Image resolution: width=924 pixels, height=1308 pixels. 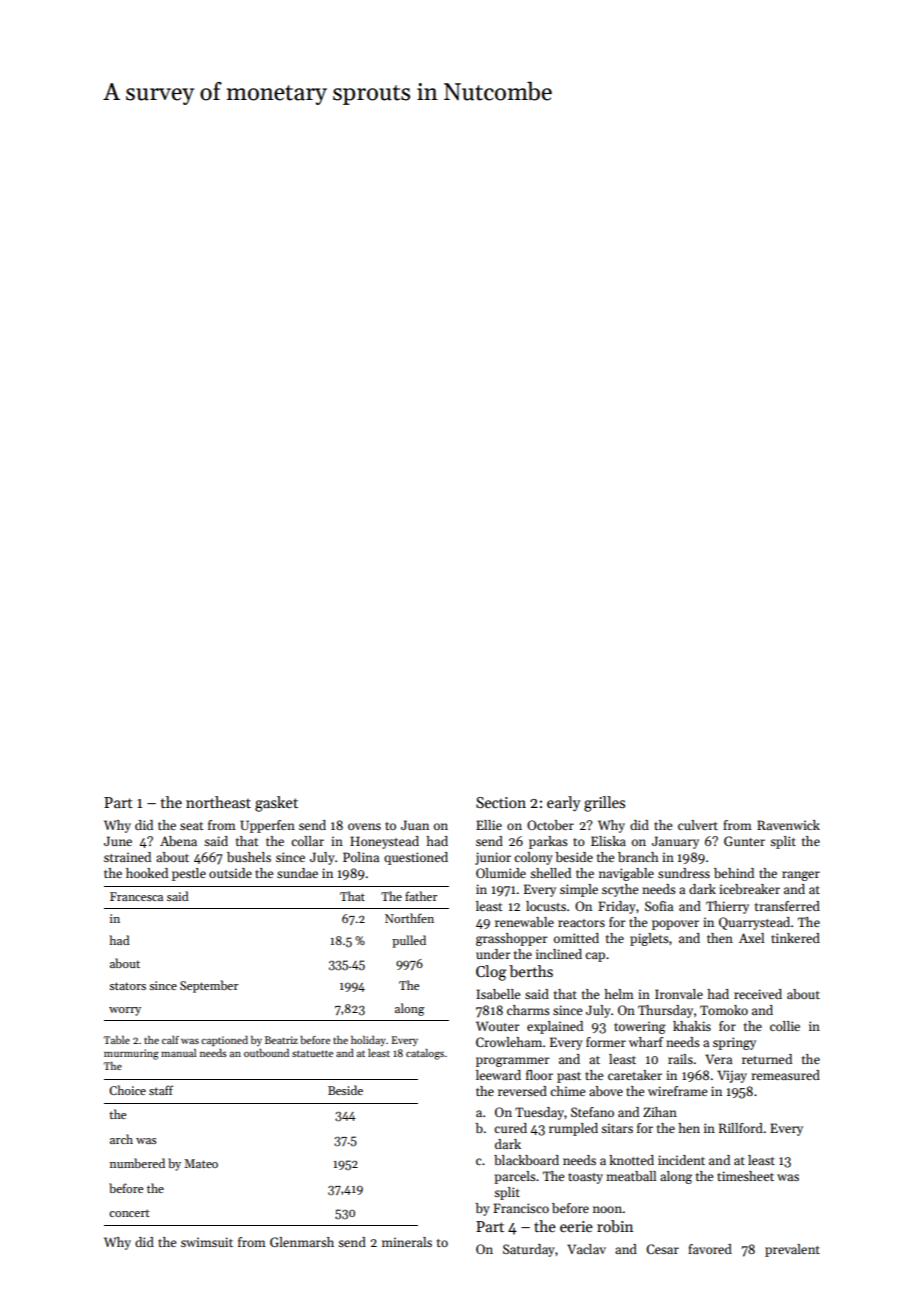 What do you see at coordinates (368, 1041) in the page?
I see `holiday` at bounding box center [368, 1041].
